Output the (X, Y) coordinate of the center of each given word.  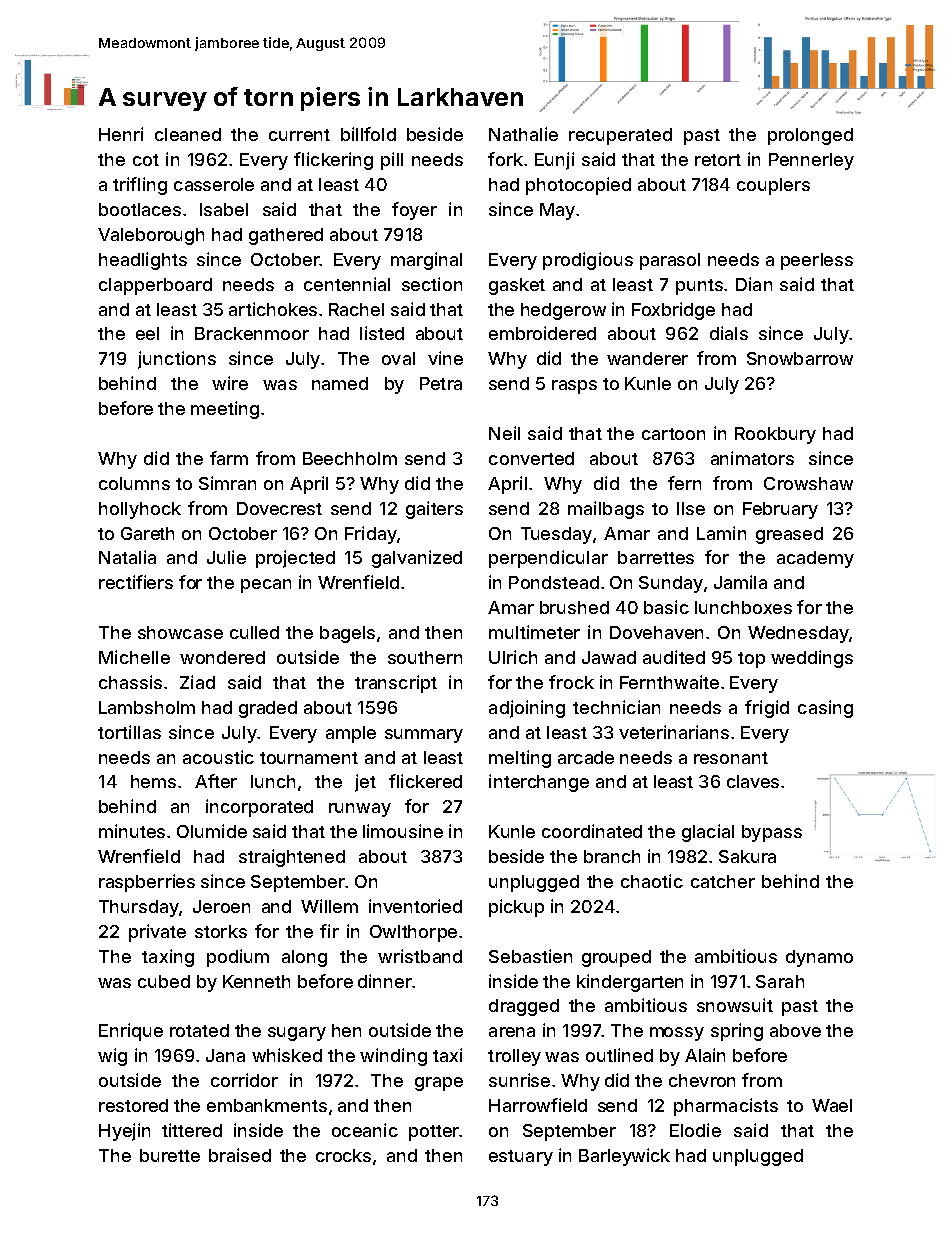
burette (170, 1155)
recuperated (620, 136)
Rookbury (775, 435)
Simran (227, 483)
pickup (516, 908)
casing (825, 709)
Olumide (212, 831)
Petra (441, 383)
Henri (121, 134)
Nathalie (523, 134)
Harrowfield (538, 1105)
